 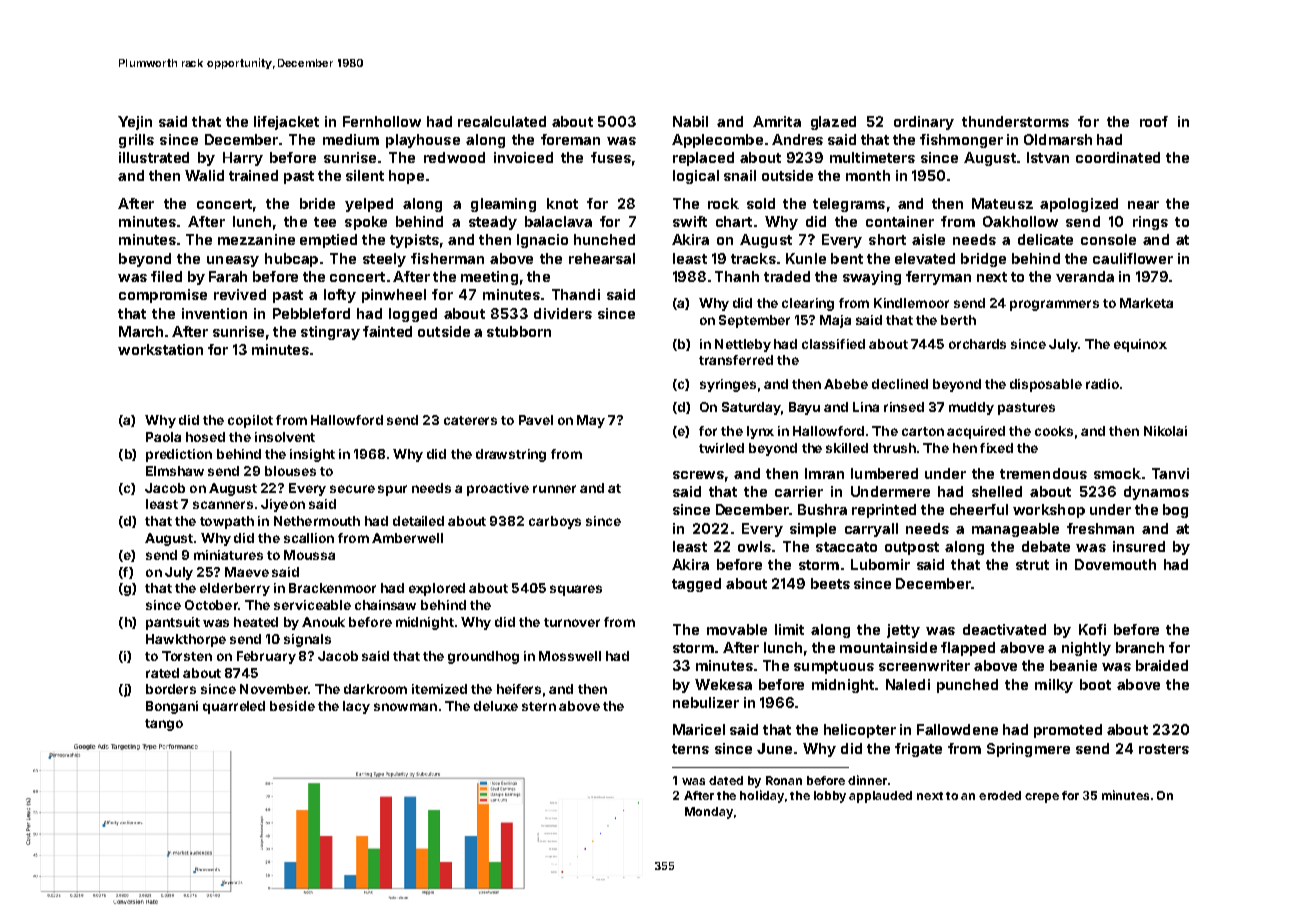 I want to click on Nabil, so click(x=690, y=121).
